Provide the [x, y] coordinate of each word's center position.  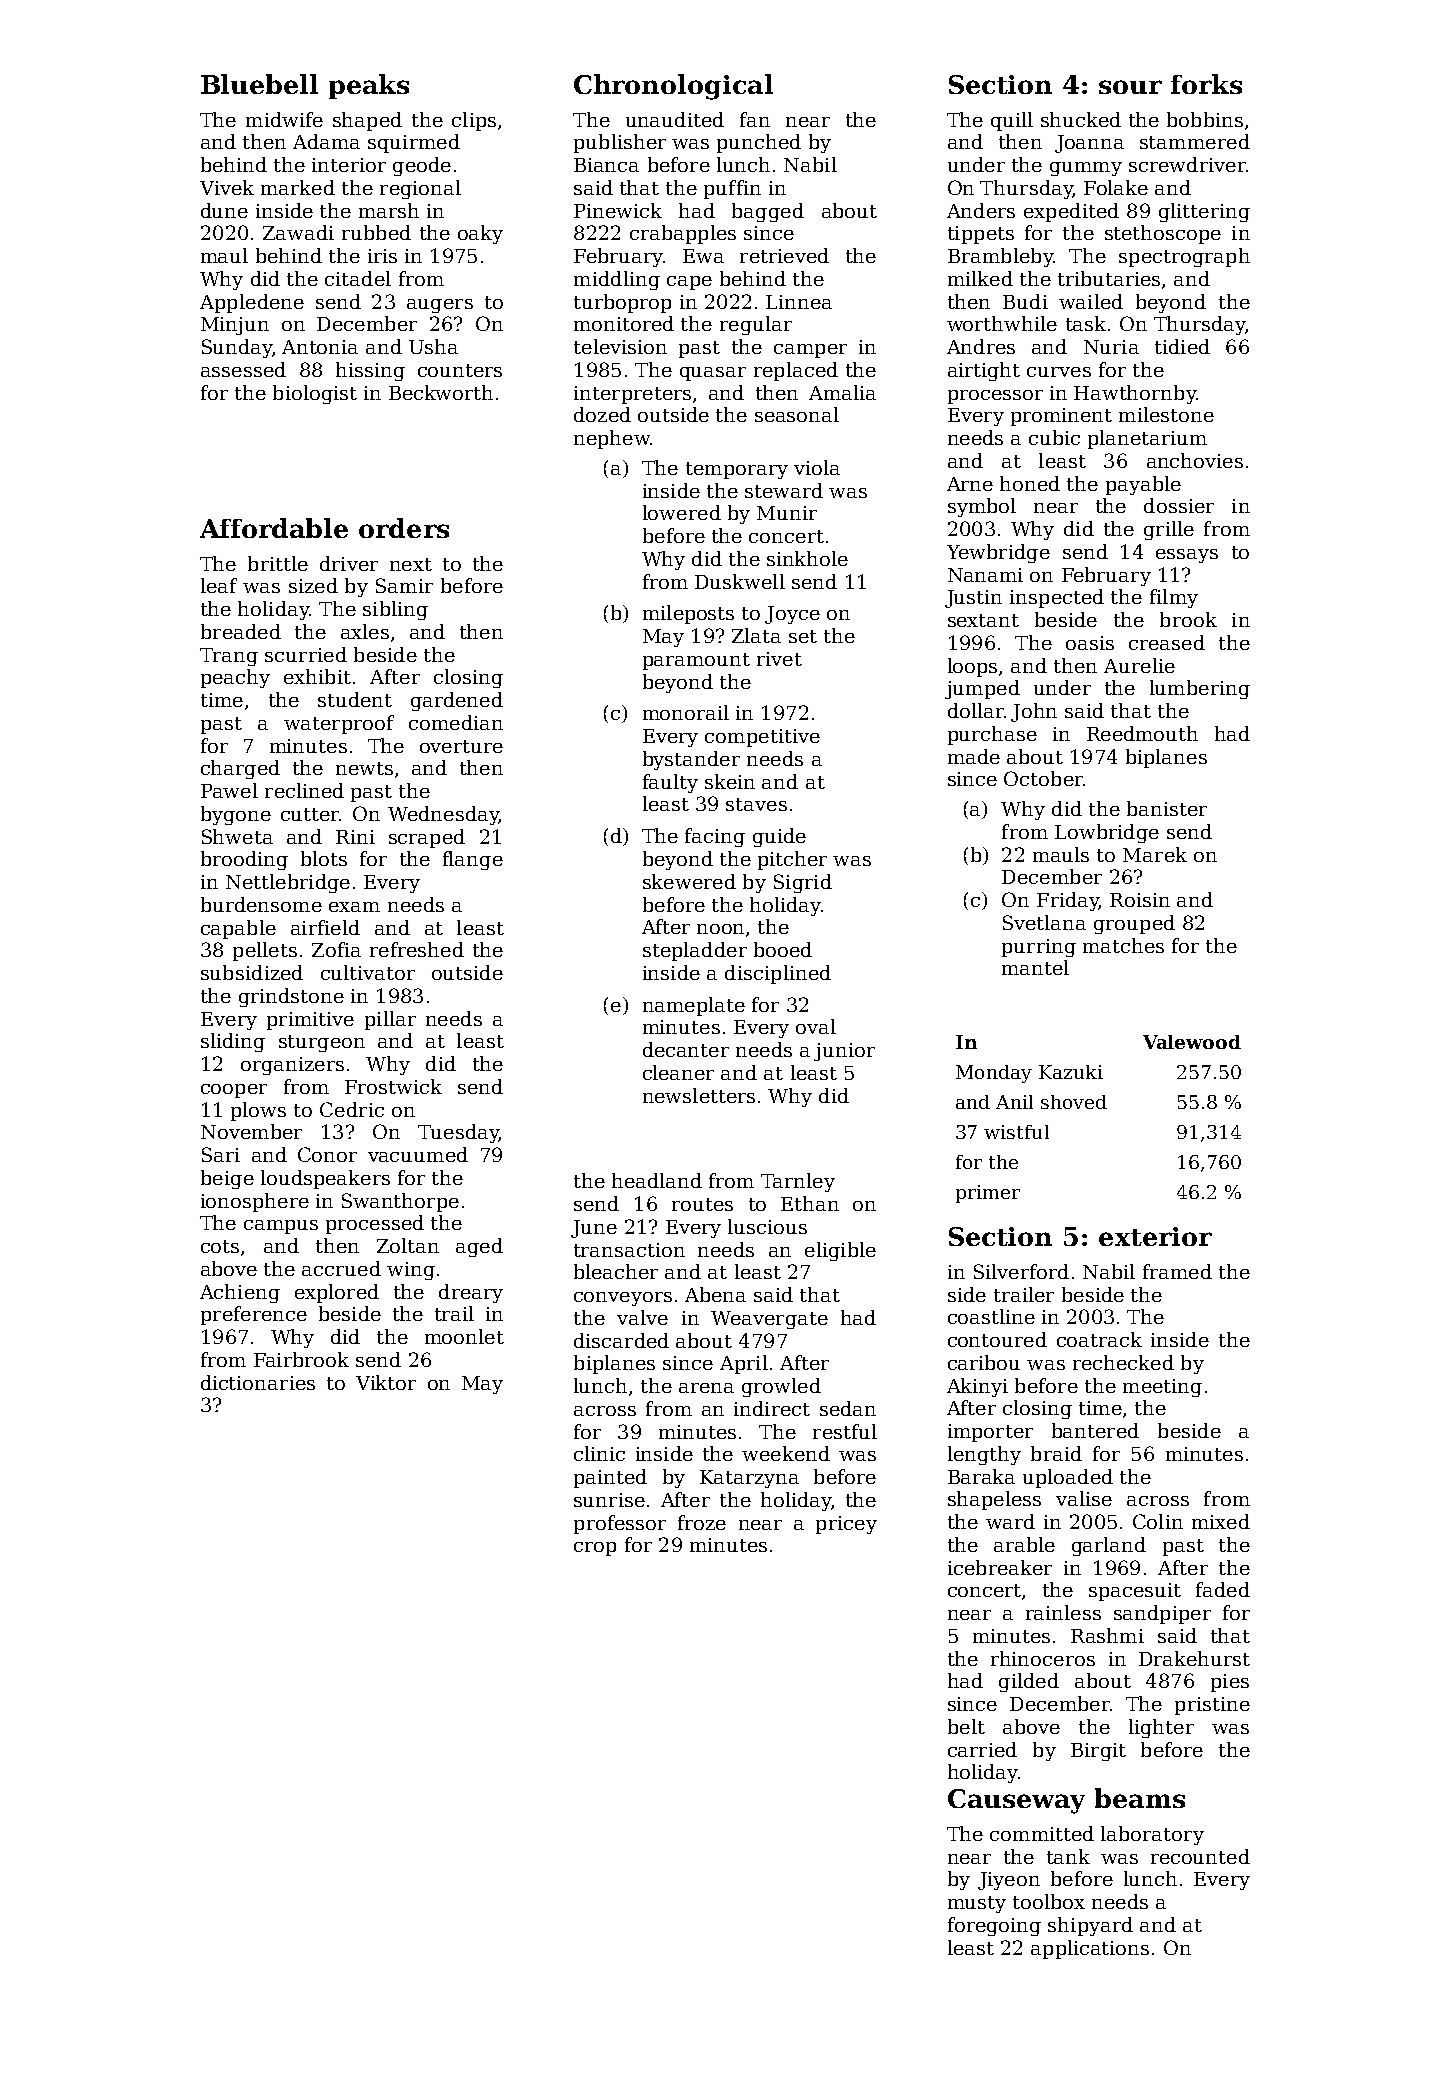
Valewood [1192, 1042]
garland [1109, 1546]
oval [816, 1026]
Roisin [1140, 900]
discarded [621, 1340]
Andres [981, 346]
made [974, 756]
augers [440, 306]
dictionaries [258, 1382]
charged [240, 769]
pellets [265, 951]
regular [756, 325]
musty [977, 1904]
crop [595, 1549]
